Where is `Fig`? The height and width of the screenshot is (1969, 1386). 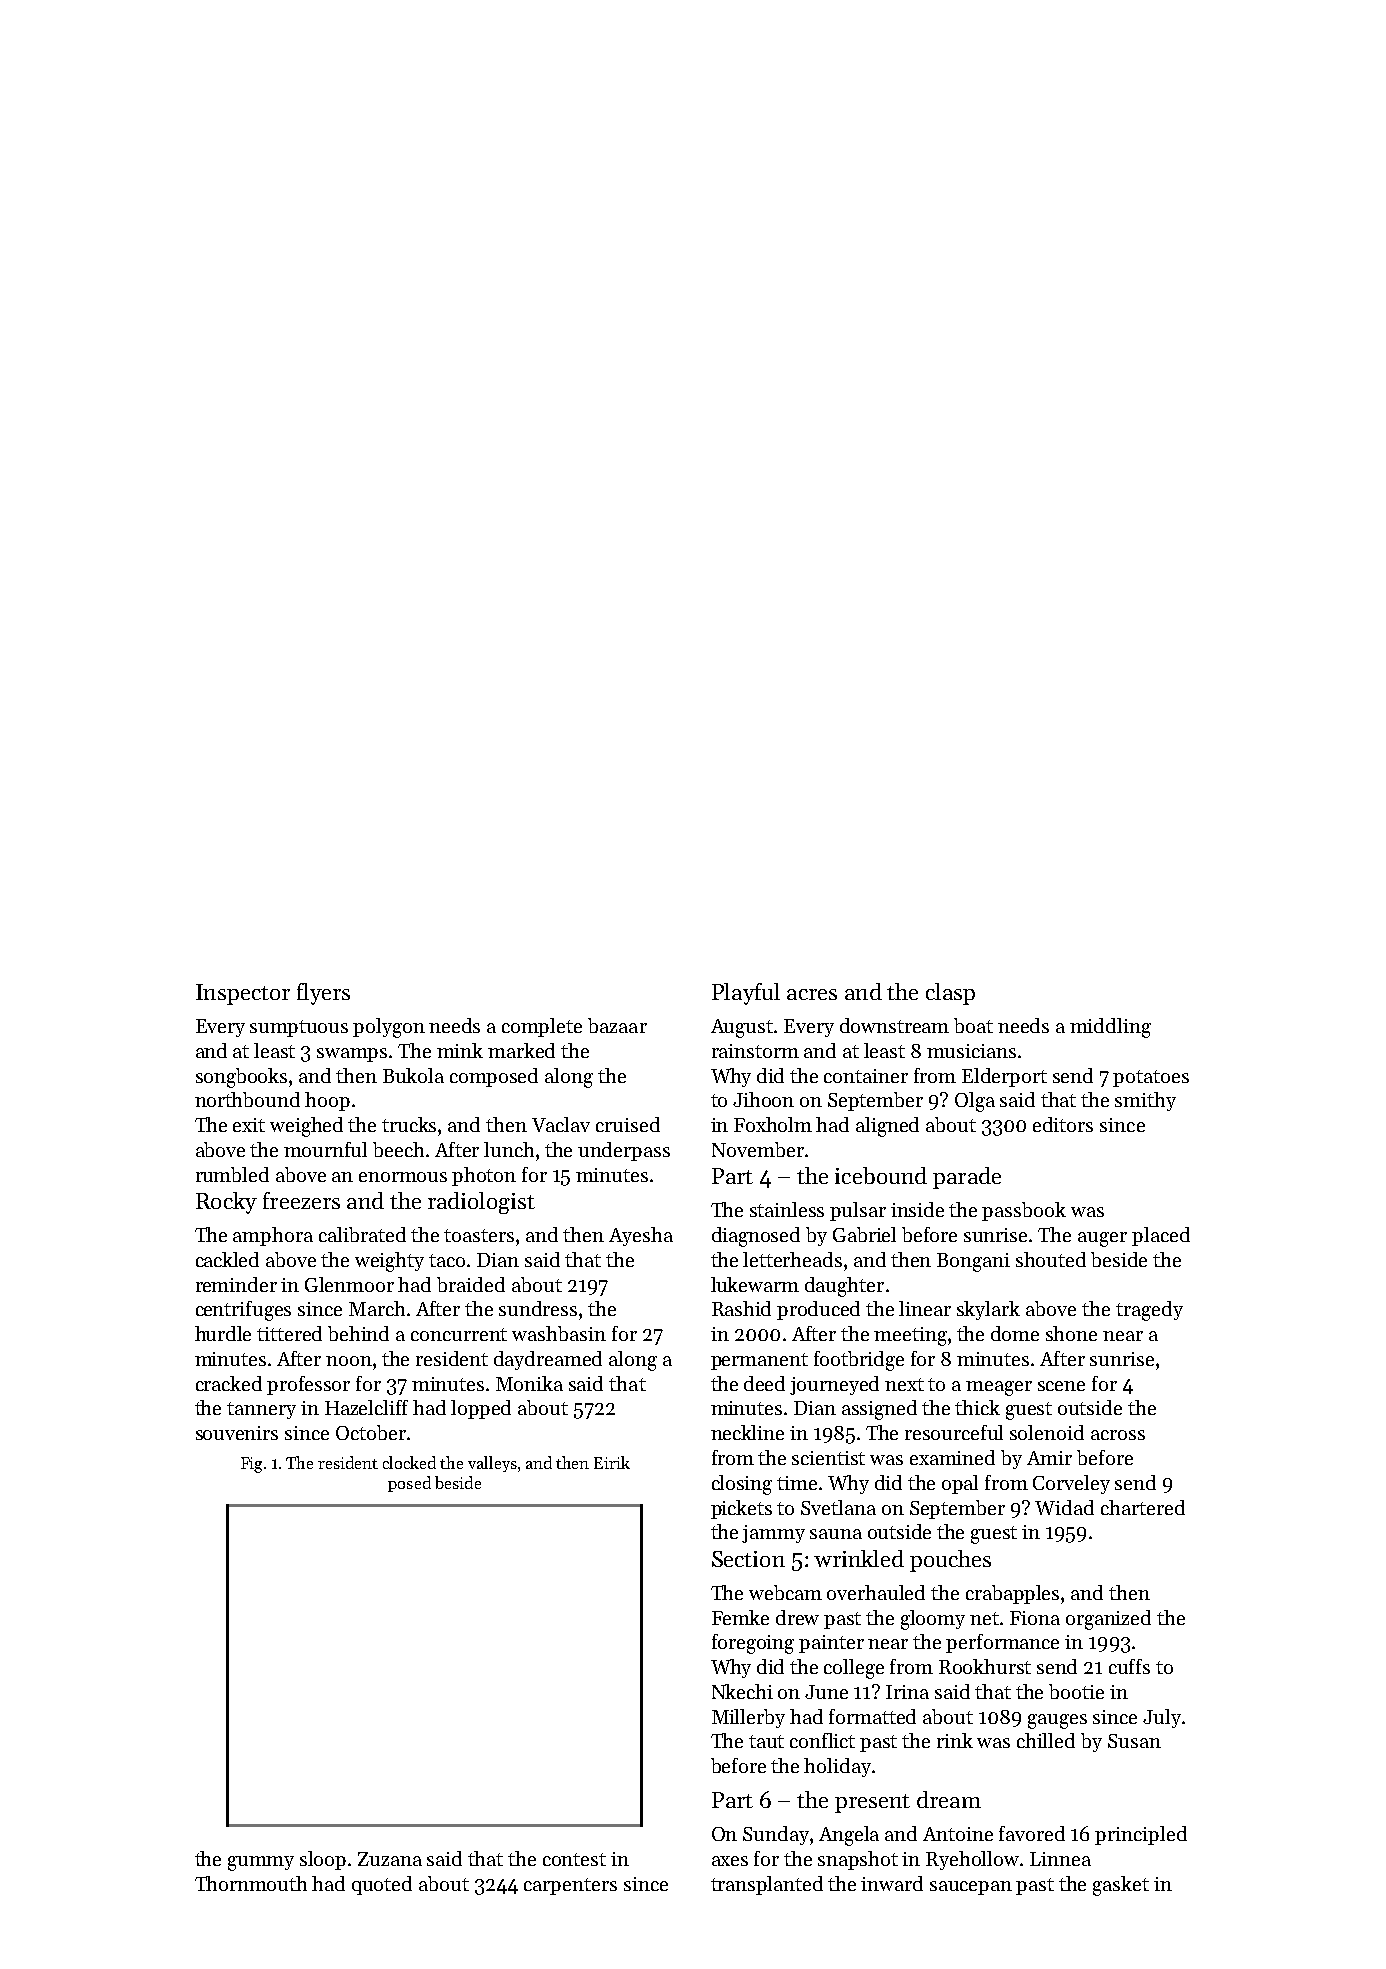 Fig is located at coordinates (251, 1465).
